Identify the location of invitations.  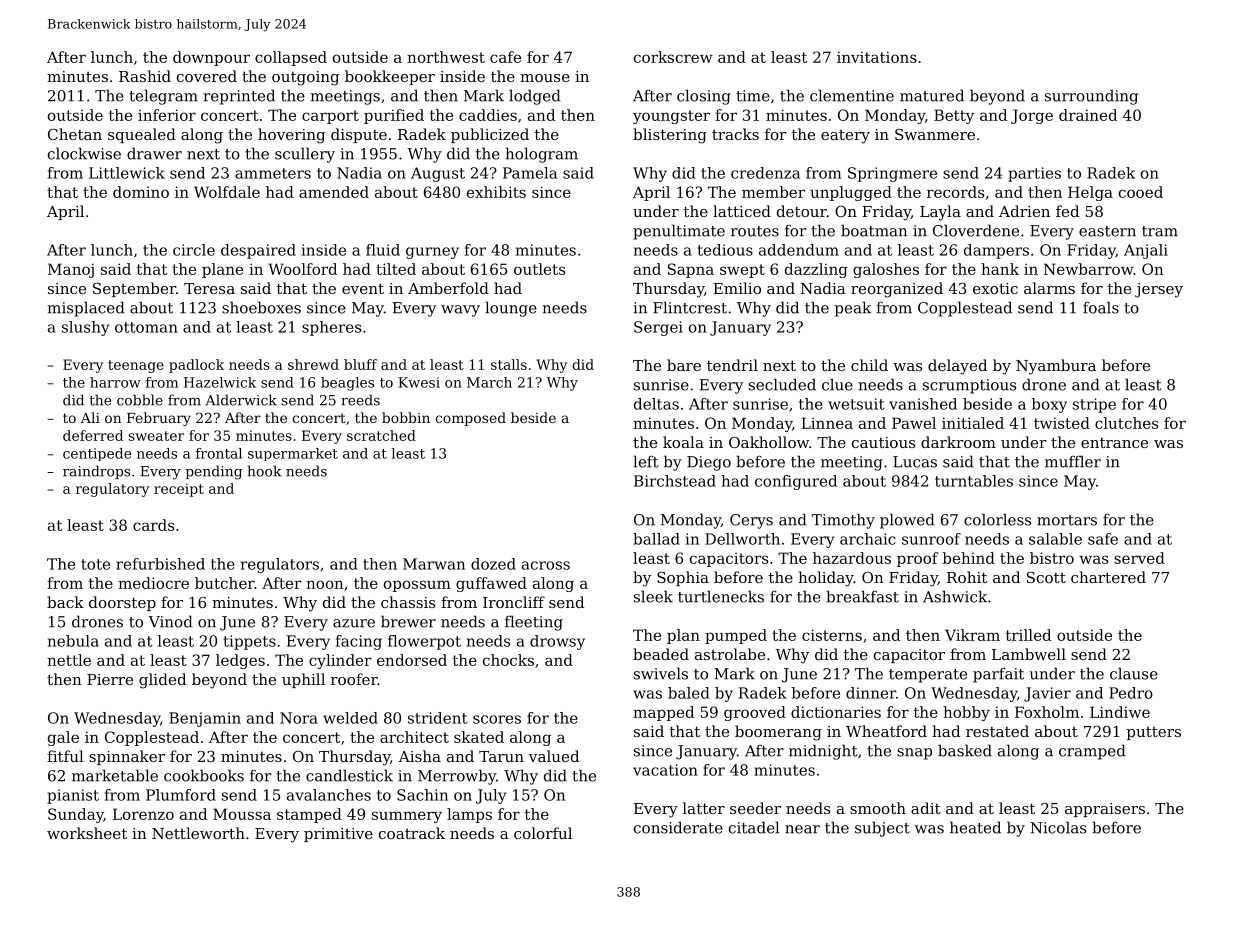
(877, 57).
